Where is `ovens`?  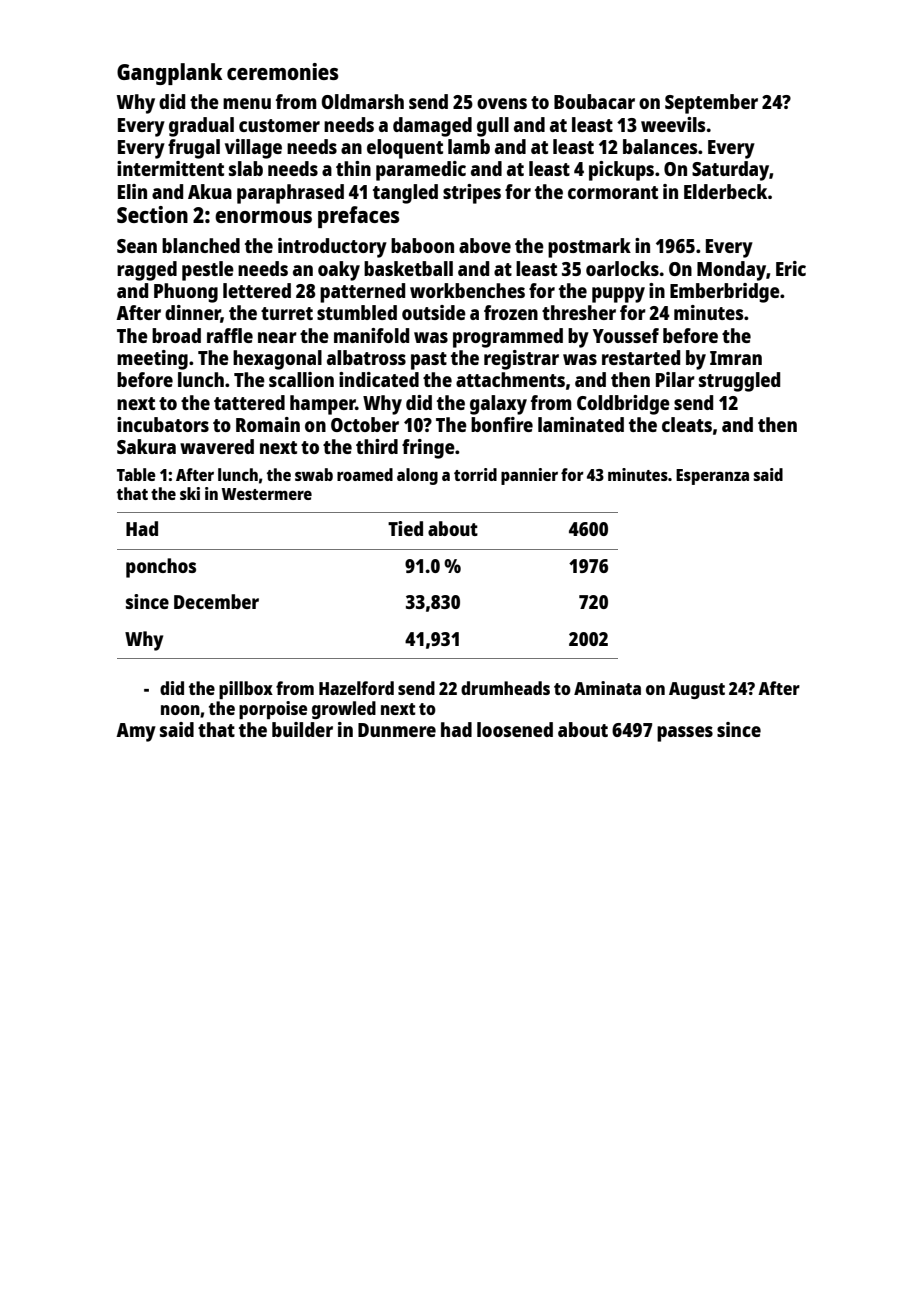 ovens is located at coordinates (502, 103).
